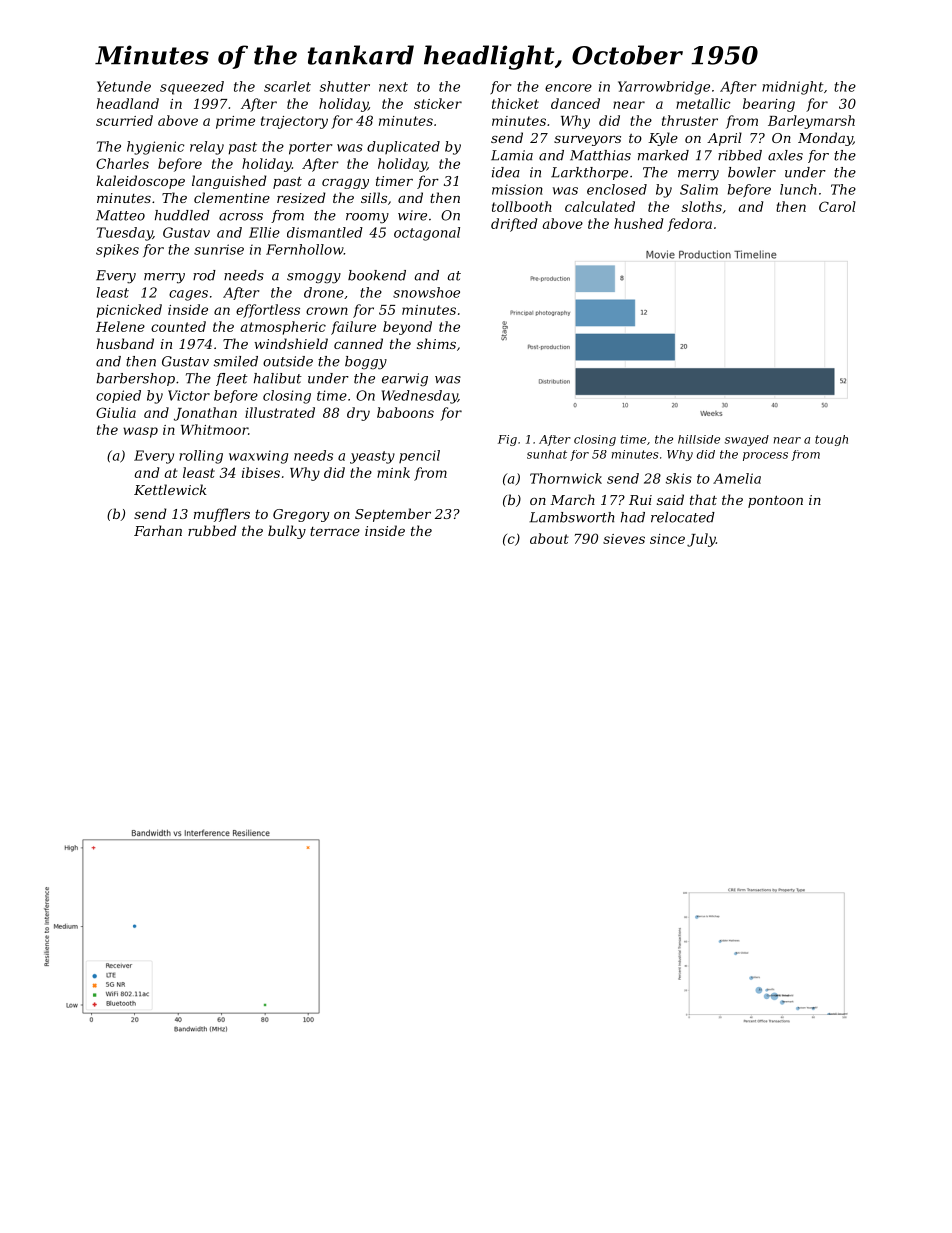 Image resolution: width=952 pixels, height=1233 pixels. I want to click on encore, so click(568, 88).
